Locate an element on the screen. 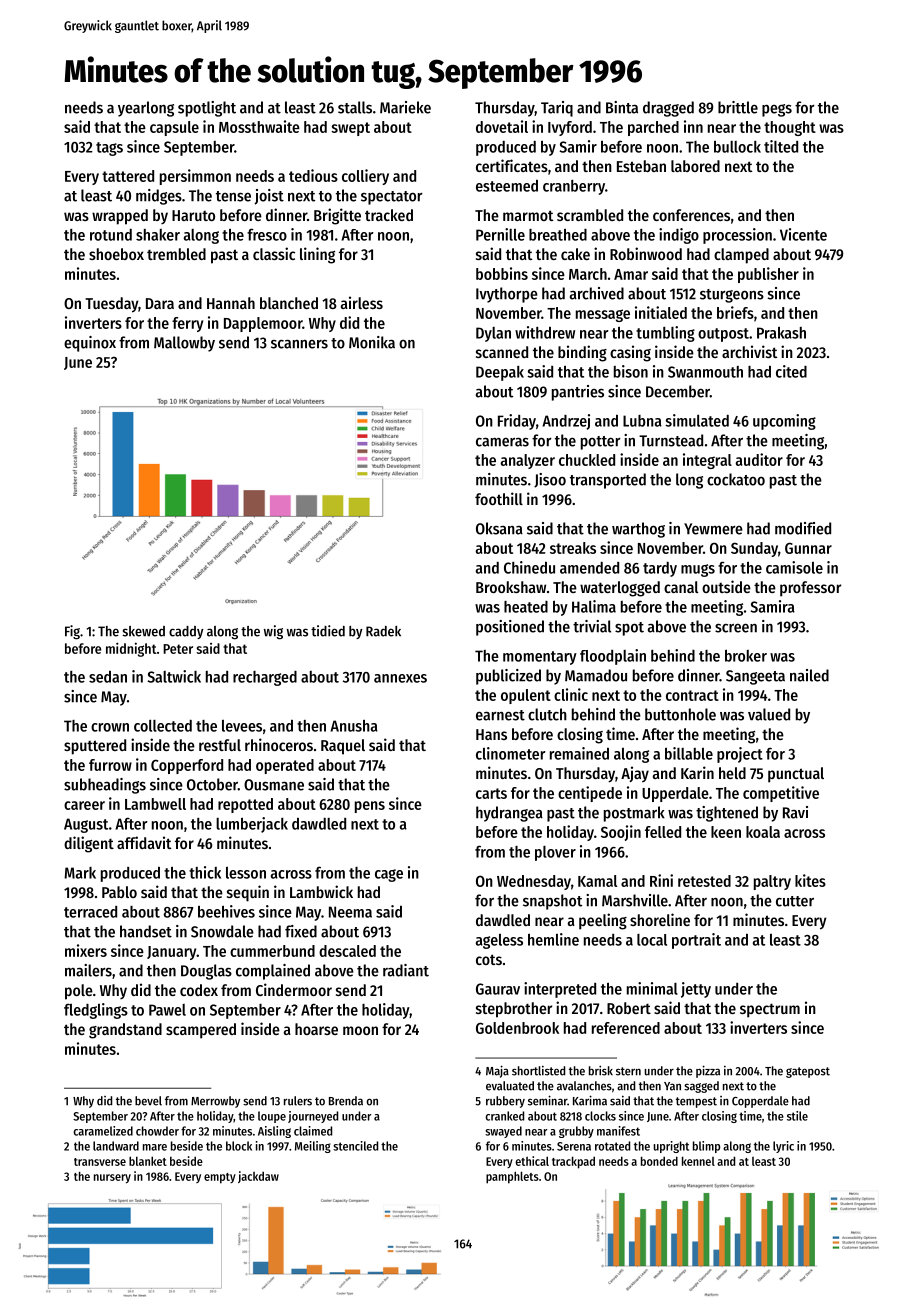 This screenshot has width=908, height=1316. Snowdale is located at coordinates (222, 931).
